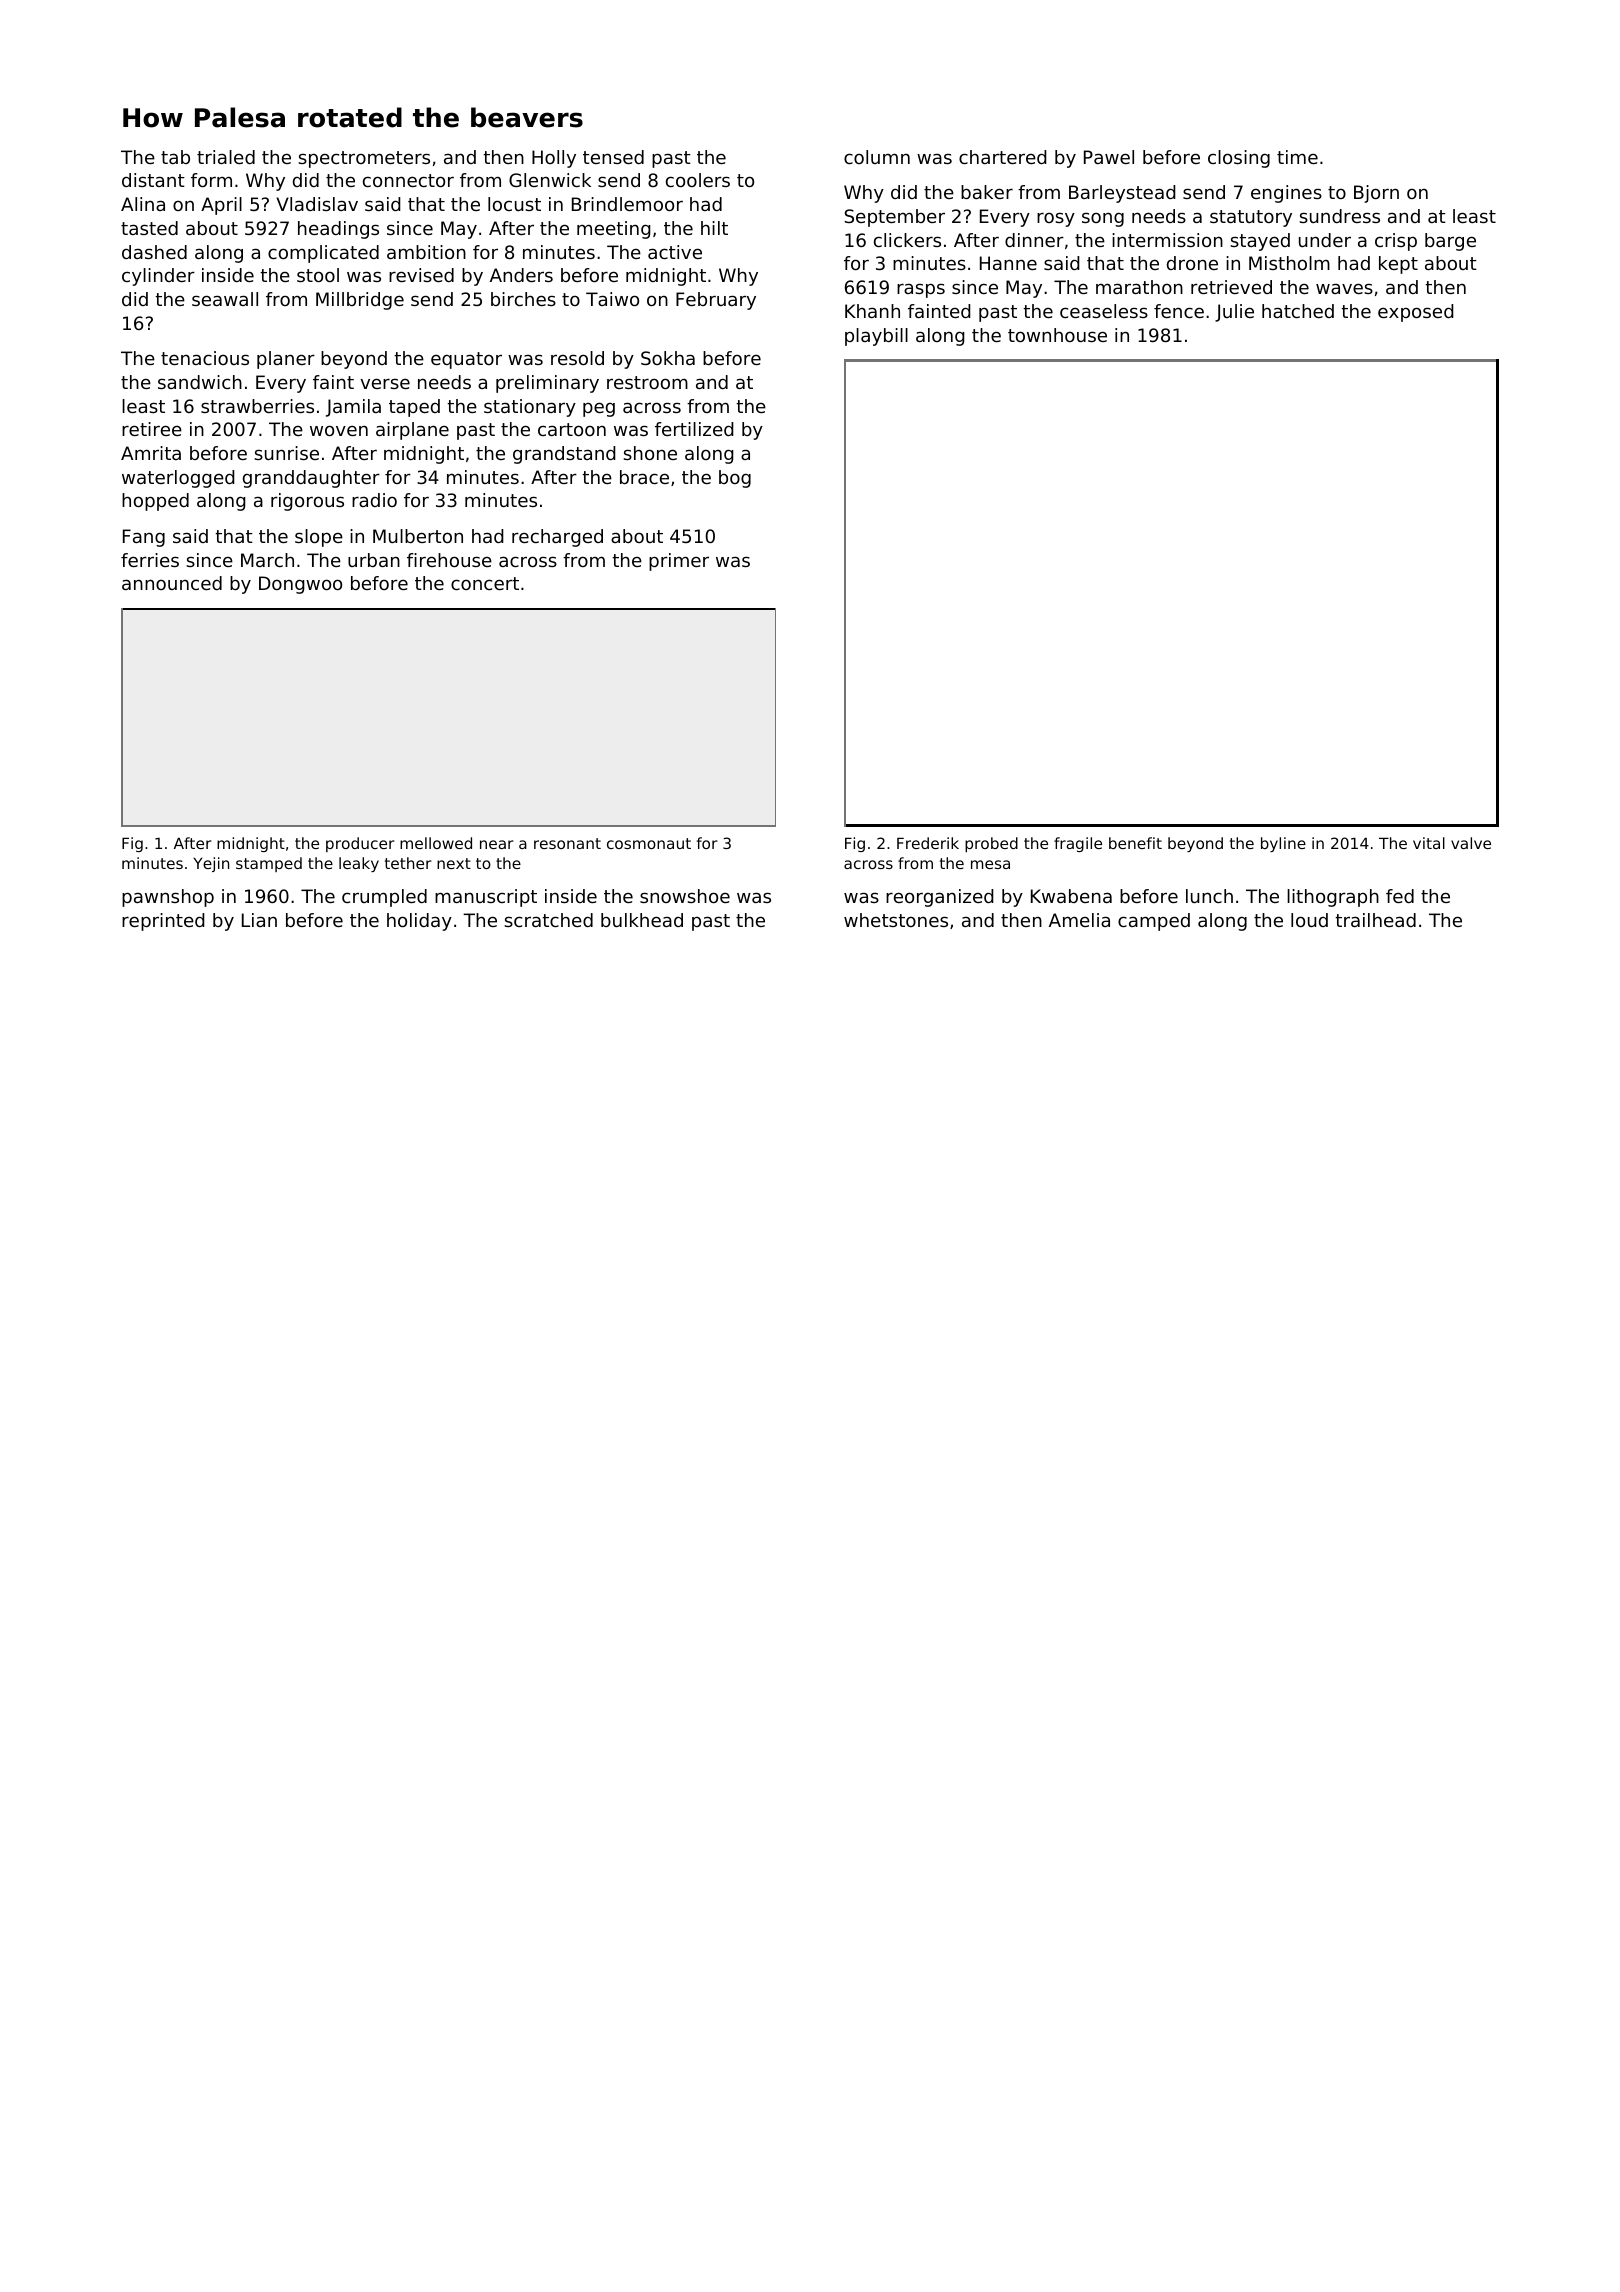 The width and height of the screenshot is (1620, 2292). I want to click on brace, so click(644, 477).
